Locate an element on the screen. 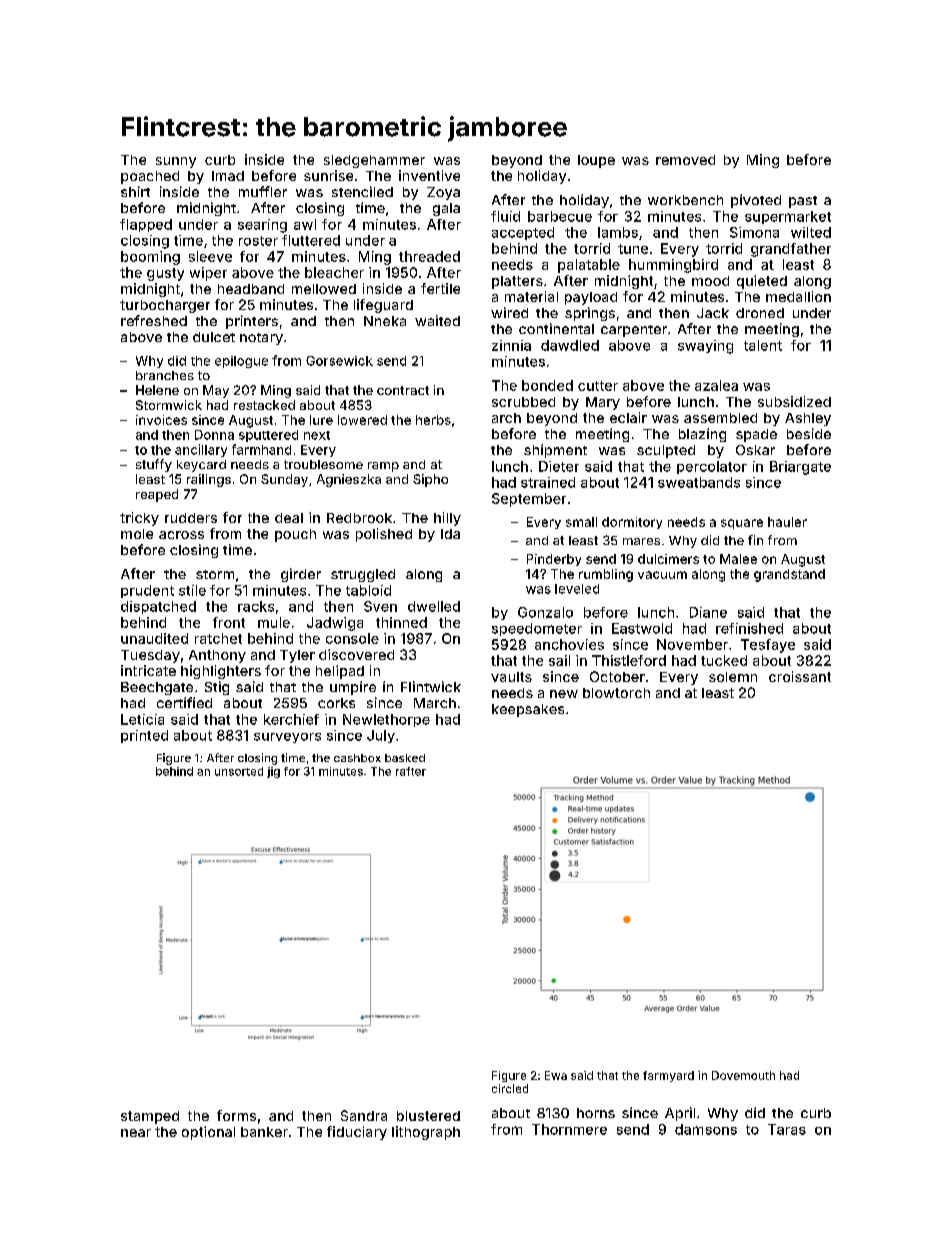  banker is located at coordinates (264, 1132).
